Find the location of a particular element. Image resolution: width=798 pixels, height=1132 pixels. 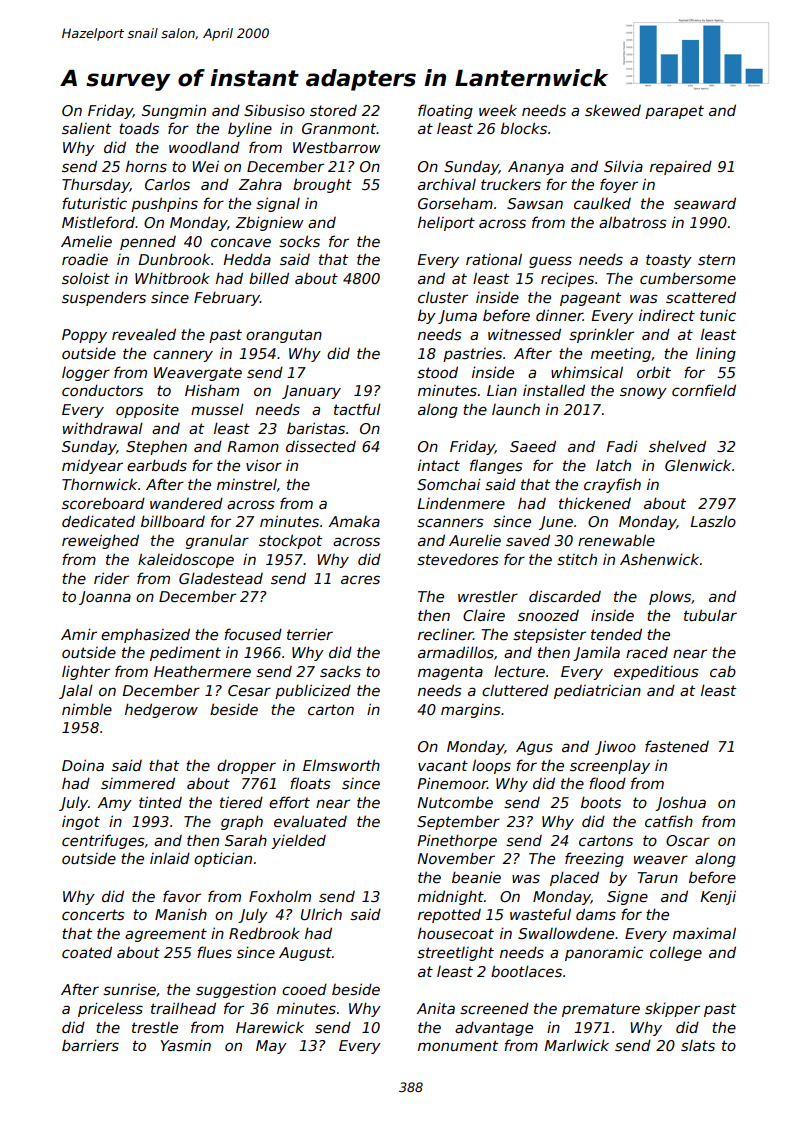

latch is located at coordinates (613, 465).
